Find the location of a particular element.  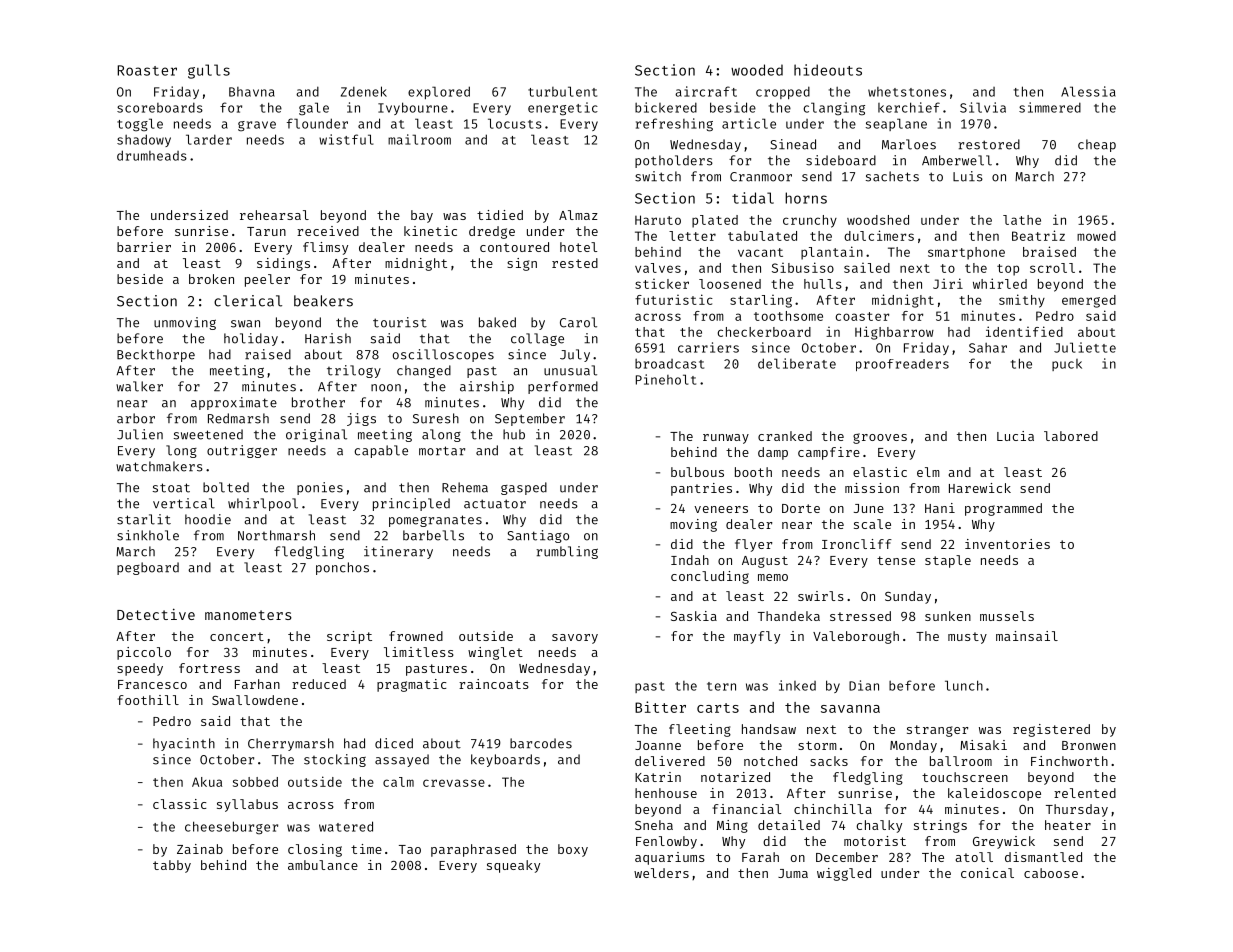

barrier is located at coordinates (144, 247).
